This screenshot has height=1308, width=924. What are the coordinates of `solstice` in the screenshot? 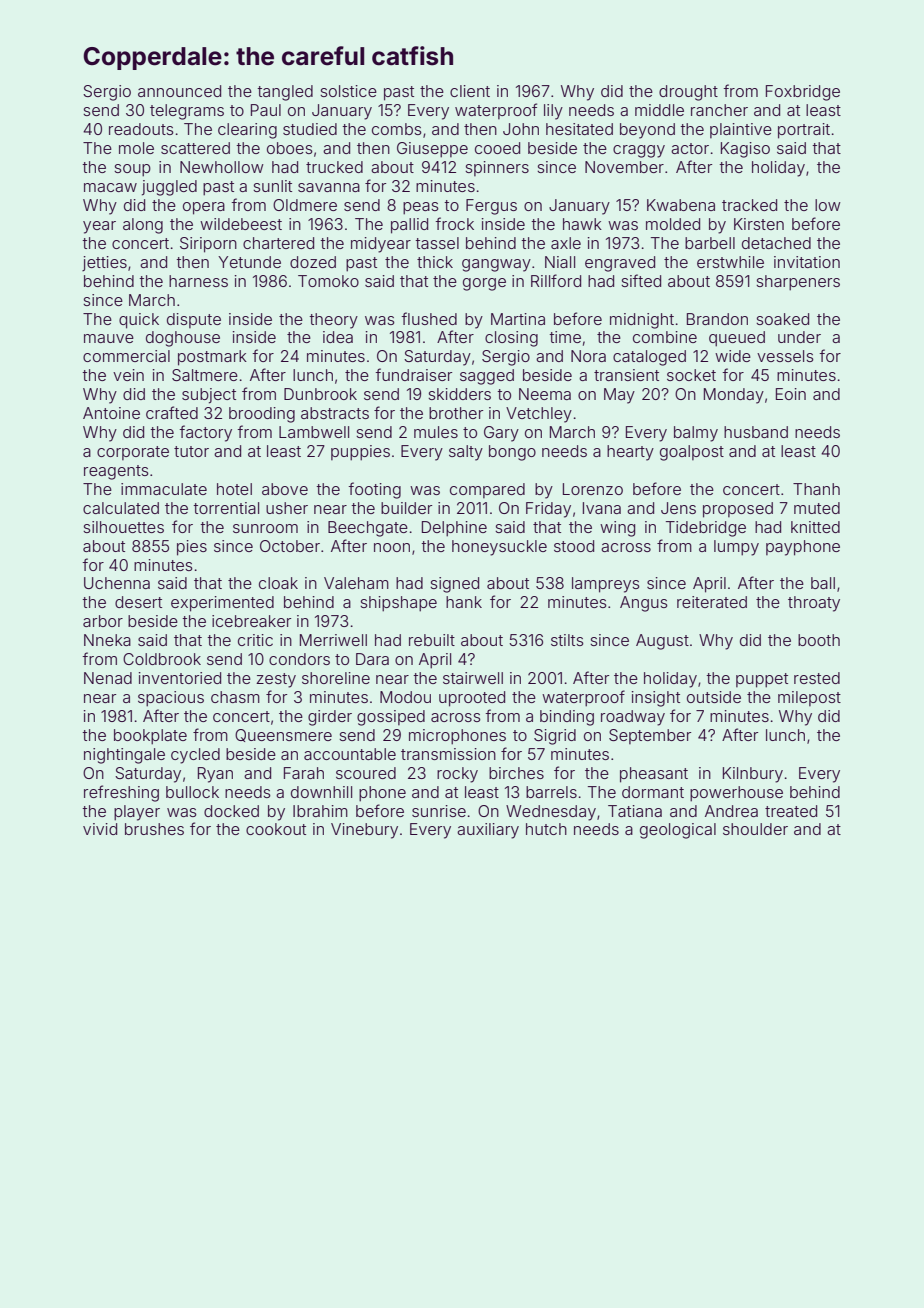 It's located at (348, 91).
